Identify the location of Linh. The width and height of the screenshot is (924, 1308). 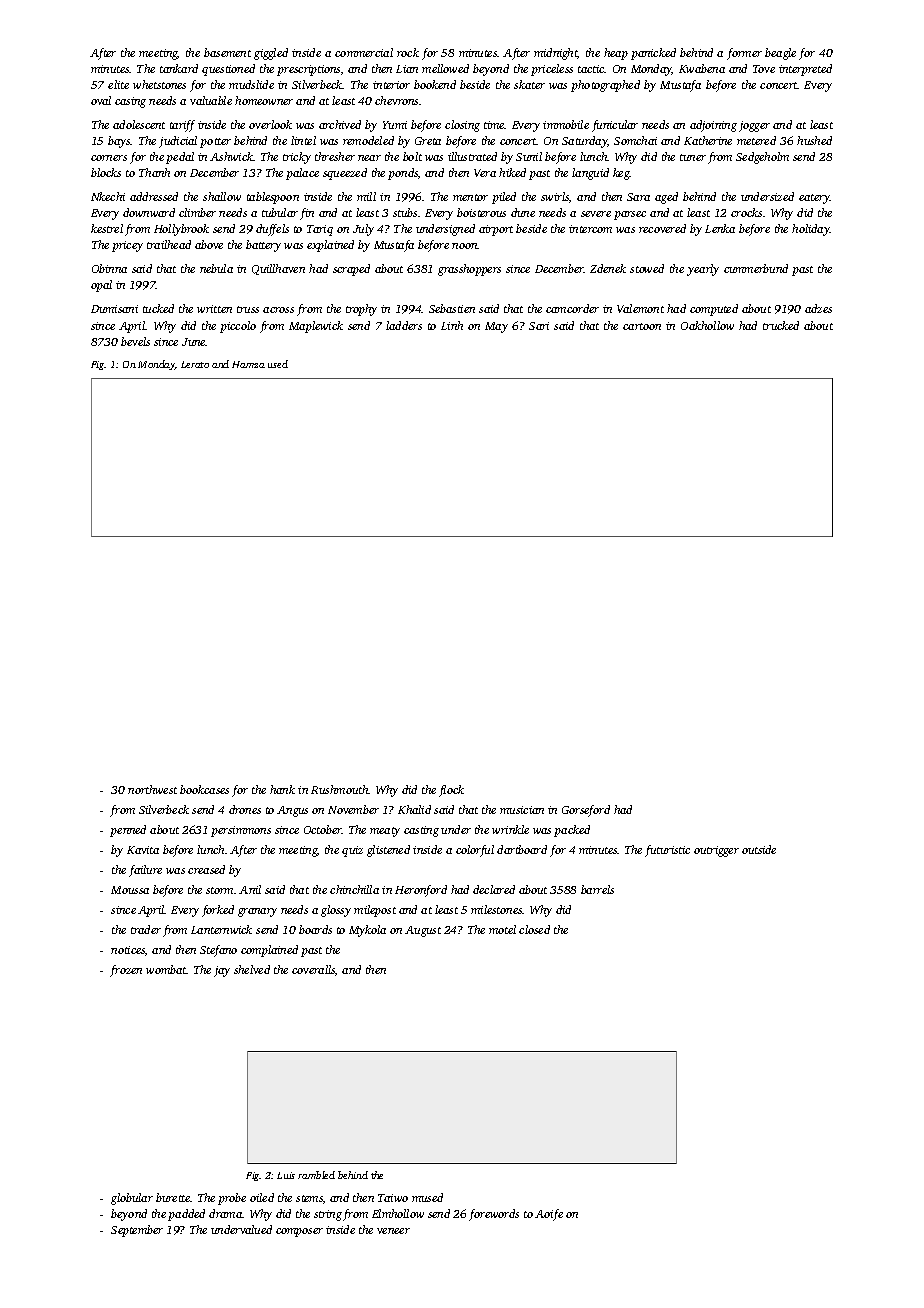
(452, 325).
